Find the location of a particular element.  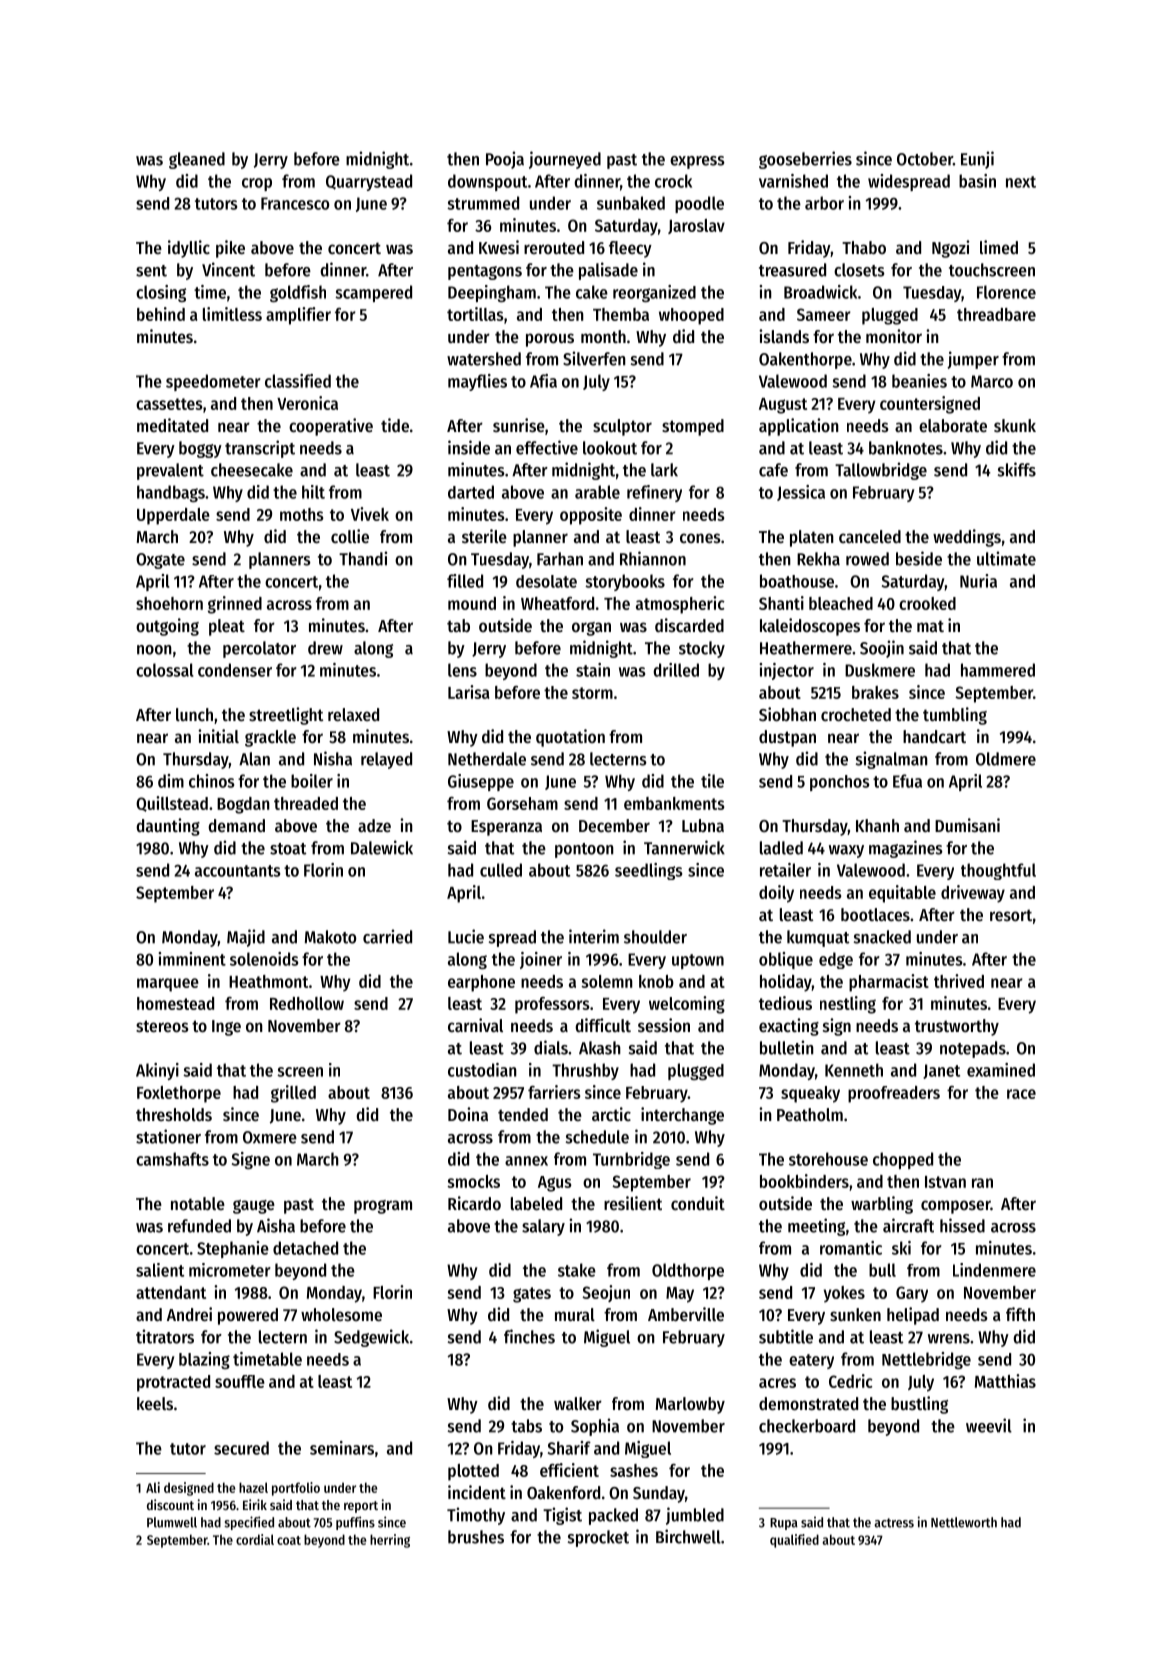

Nettleworth is located at coordinates (964, 1522).
